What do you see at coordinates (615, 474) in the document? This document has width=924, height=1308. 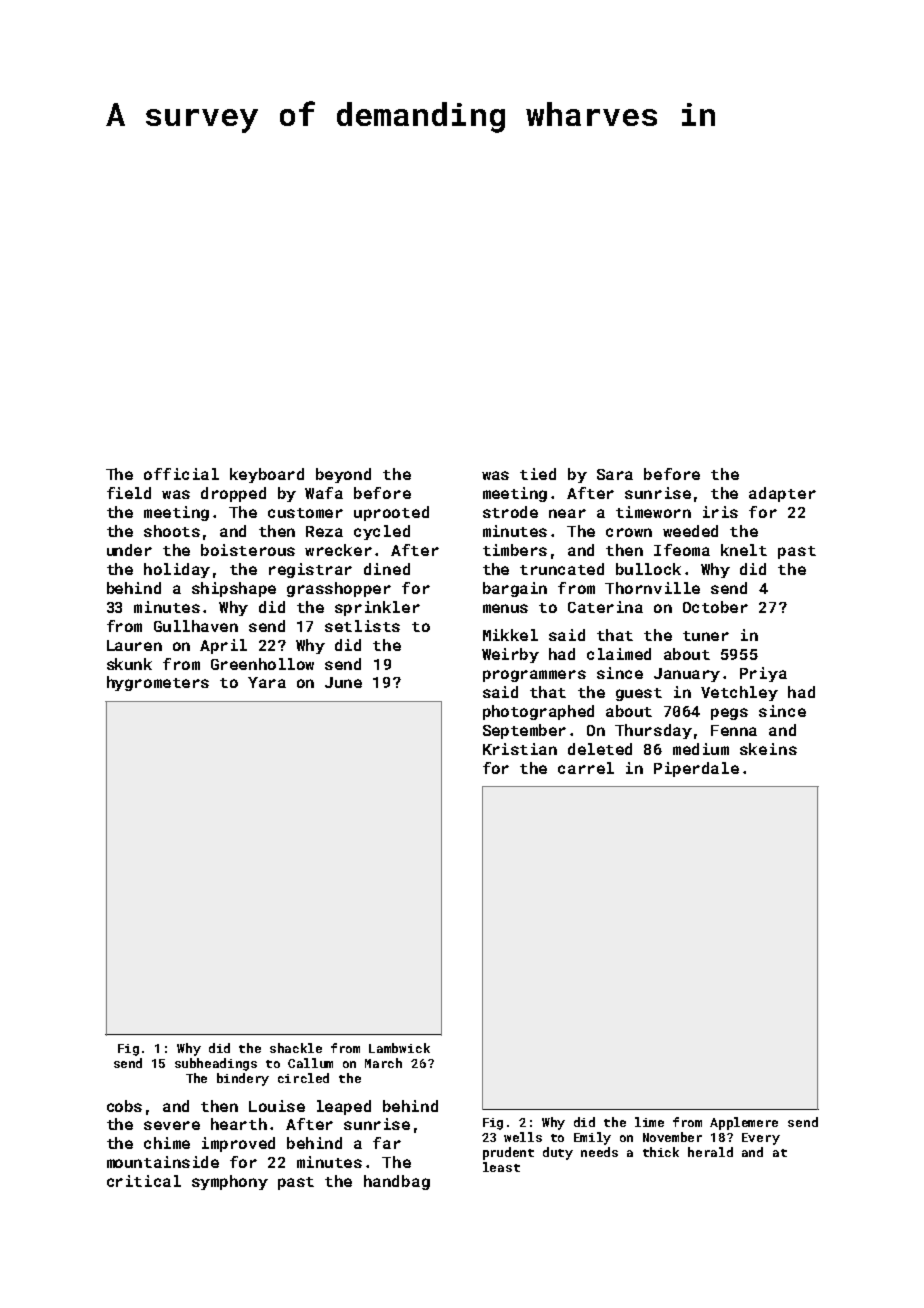 I see `Sara` at bounding box center [615, 474].
